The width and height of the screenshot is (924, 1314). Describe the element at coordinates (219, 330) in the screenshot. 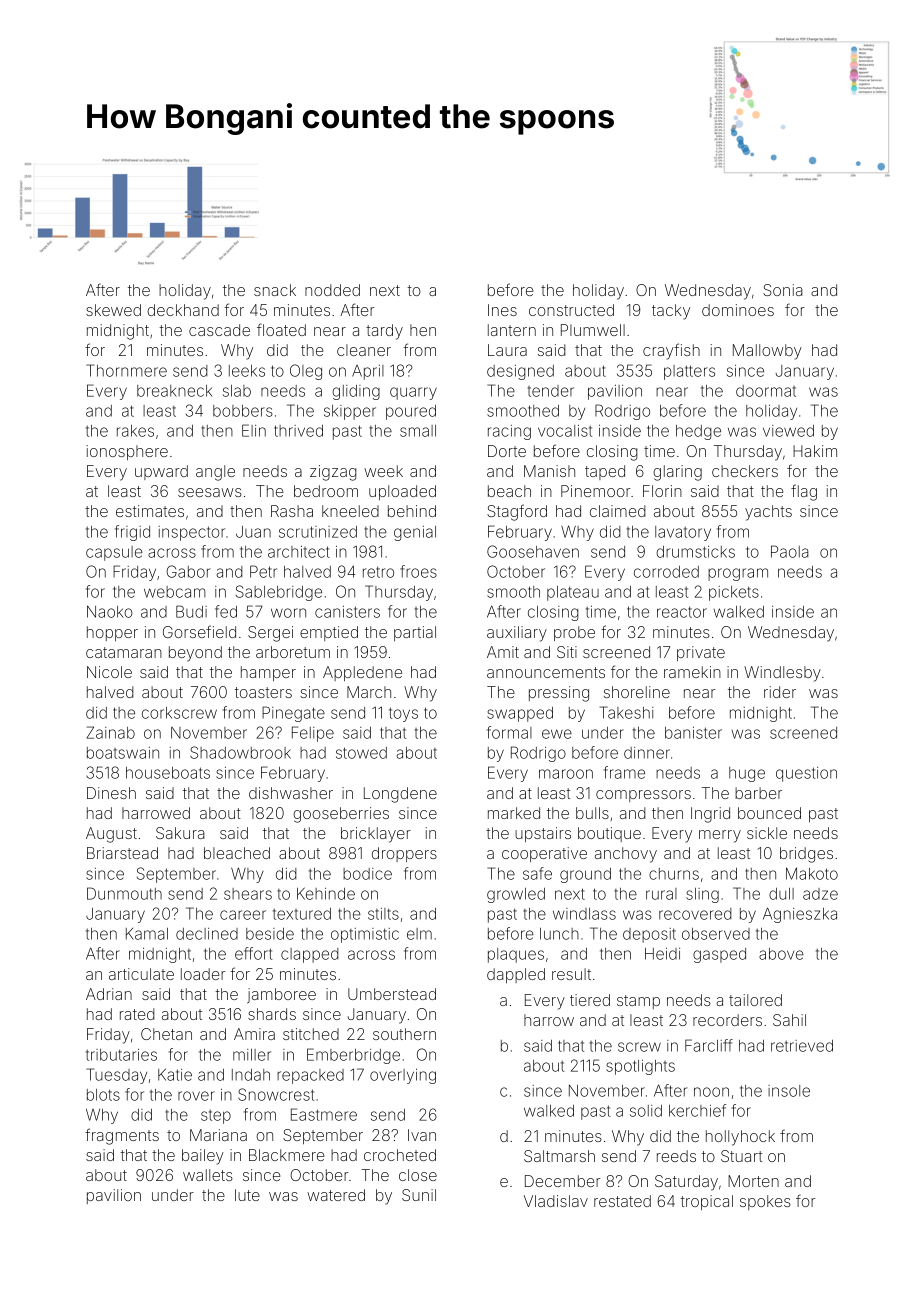

I see `cascade` at that location.
